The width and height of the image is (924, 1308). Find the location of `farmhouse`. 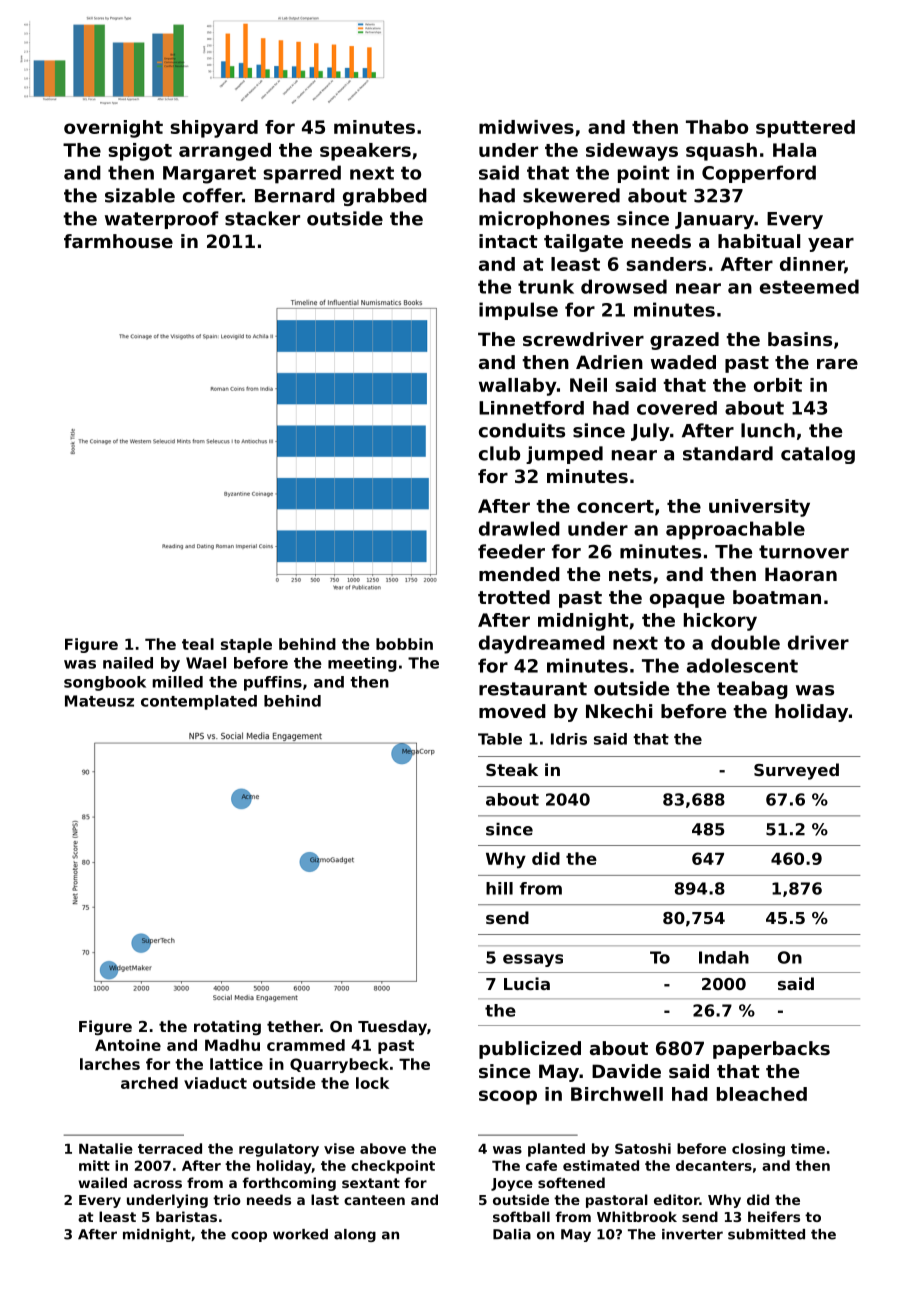

farmhouse is located at coordinates (118, 241).
